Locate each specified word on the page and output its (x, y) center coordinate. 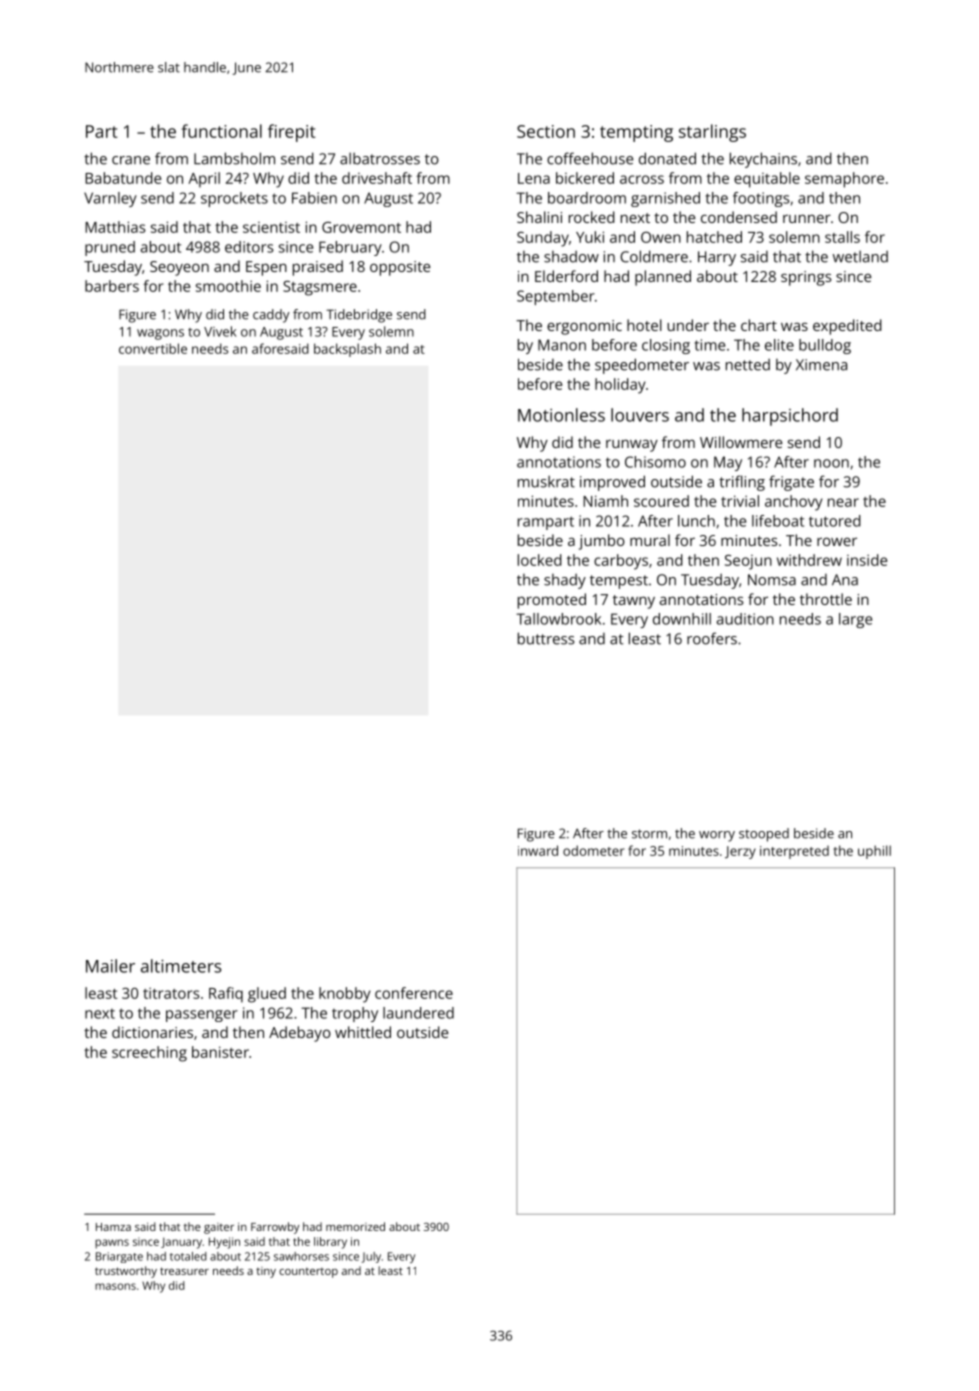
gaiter (219, 1228)
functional (221, 131)
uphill (874, 852)
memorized (355, 1226)
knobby (345, 995)
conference (414, 993)
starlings (712, 133)
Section (546, 131)
